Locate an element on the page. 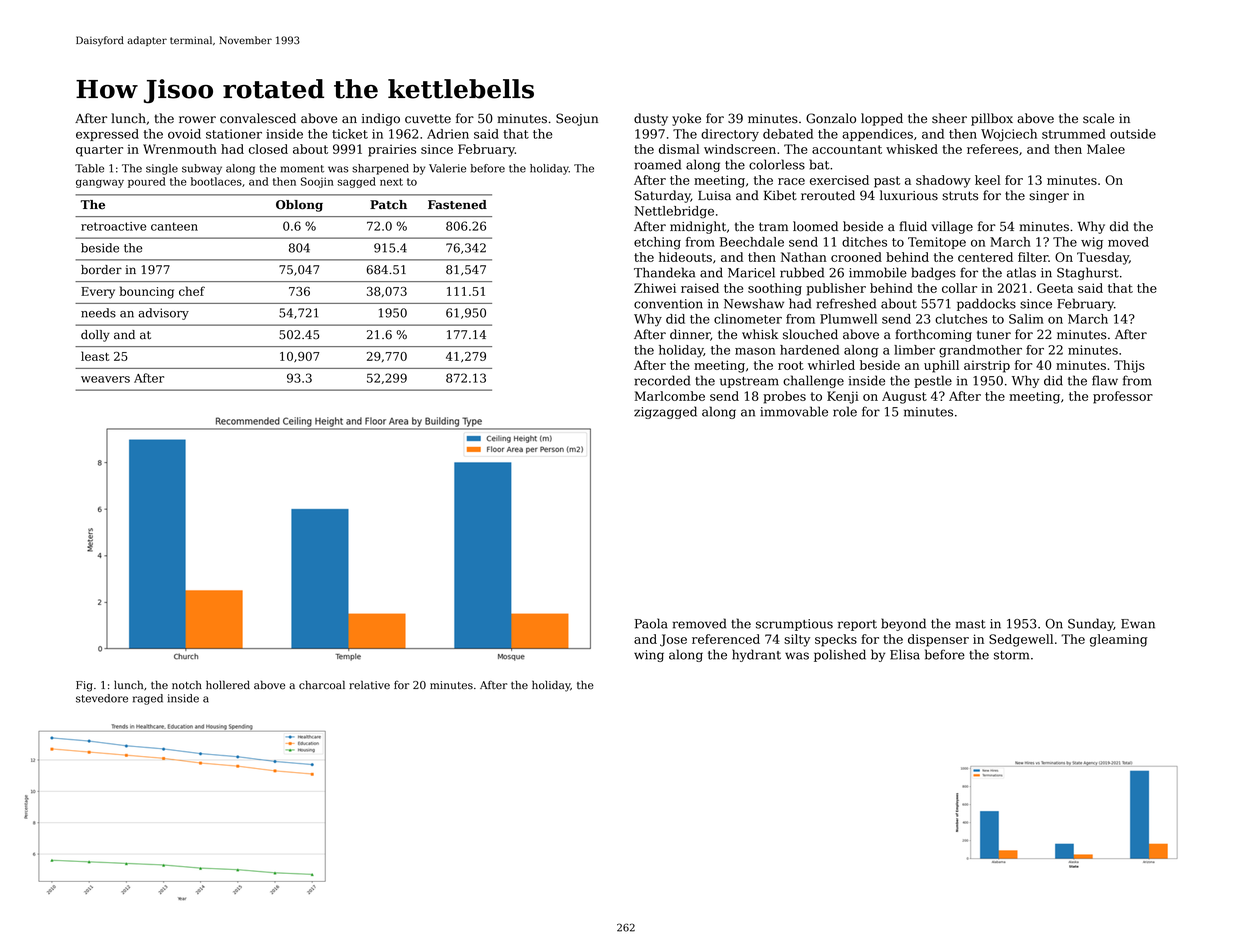 The image size is (1233, 952). professor is located at coordinates (1123, 397).
